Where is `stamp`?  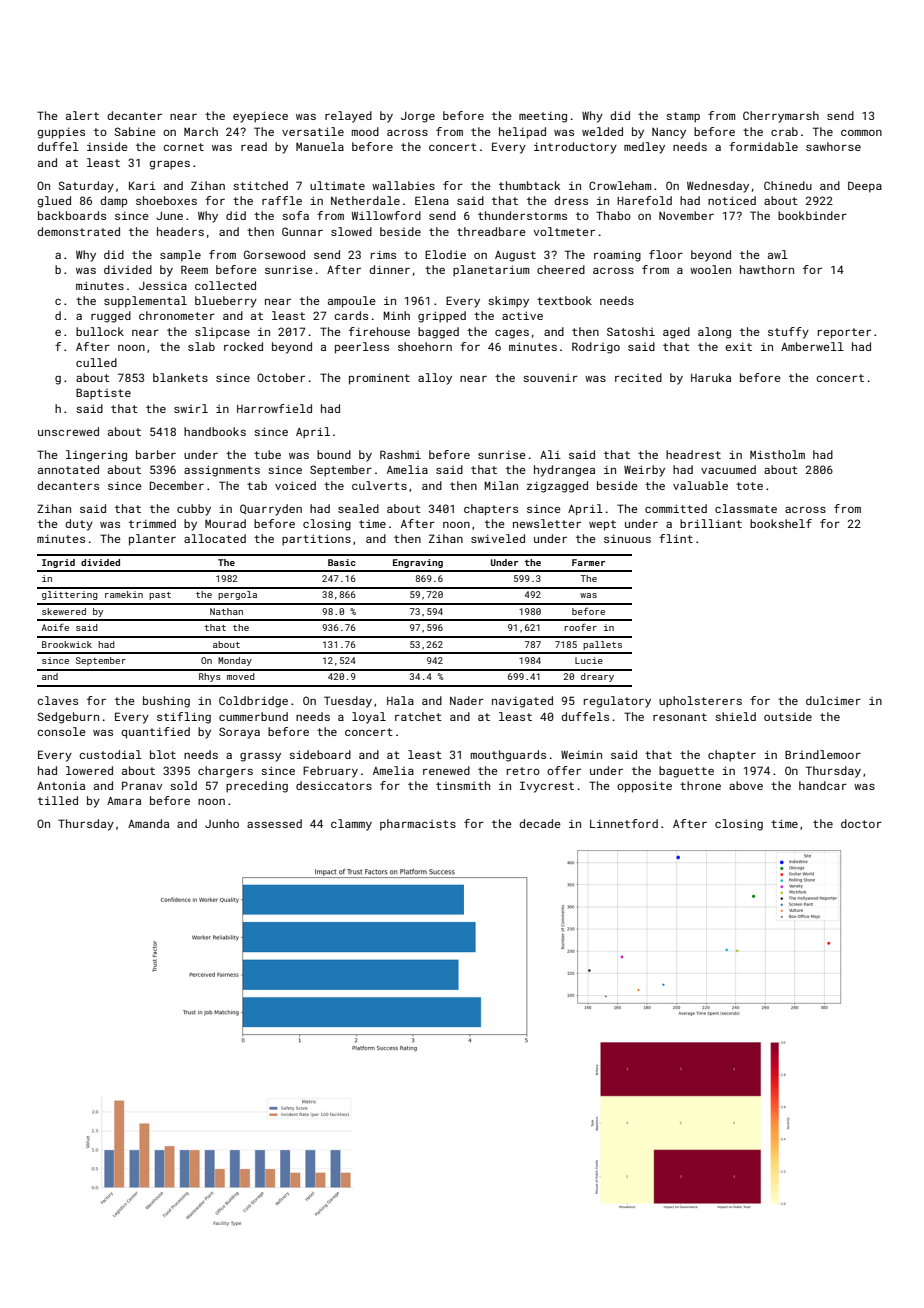
stamp is located at coordinates (683, 117).
